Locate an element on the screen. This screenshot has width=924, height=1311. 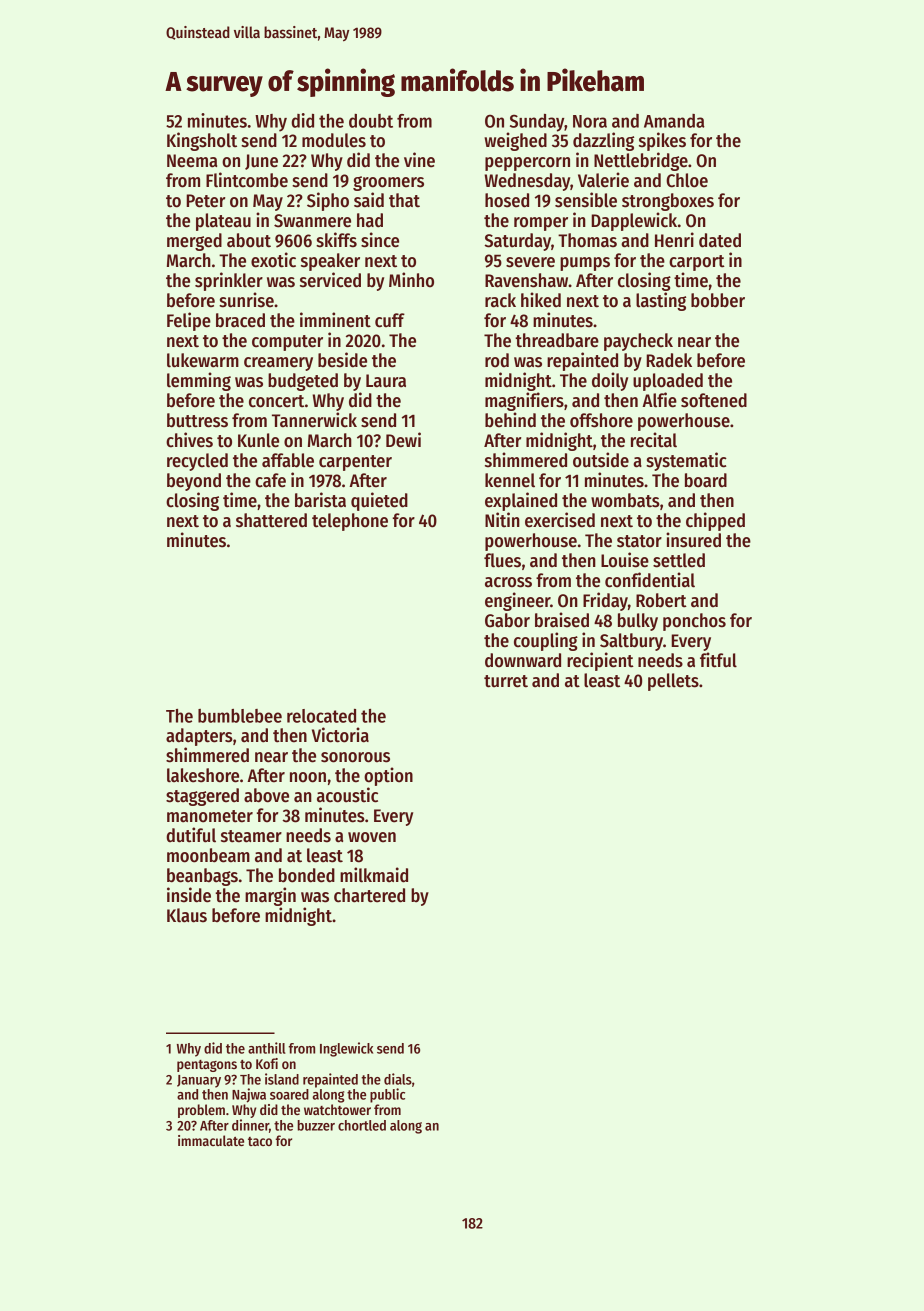
woven is located at coordinates (372, 837).
